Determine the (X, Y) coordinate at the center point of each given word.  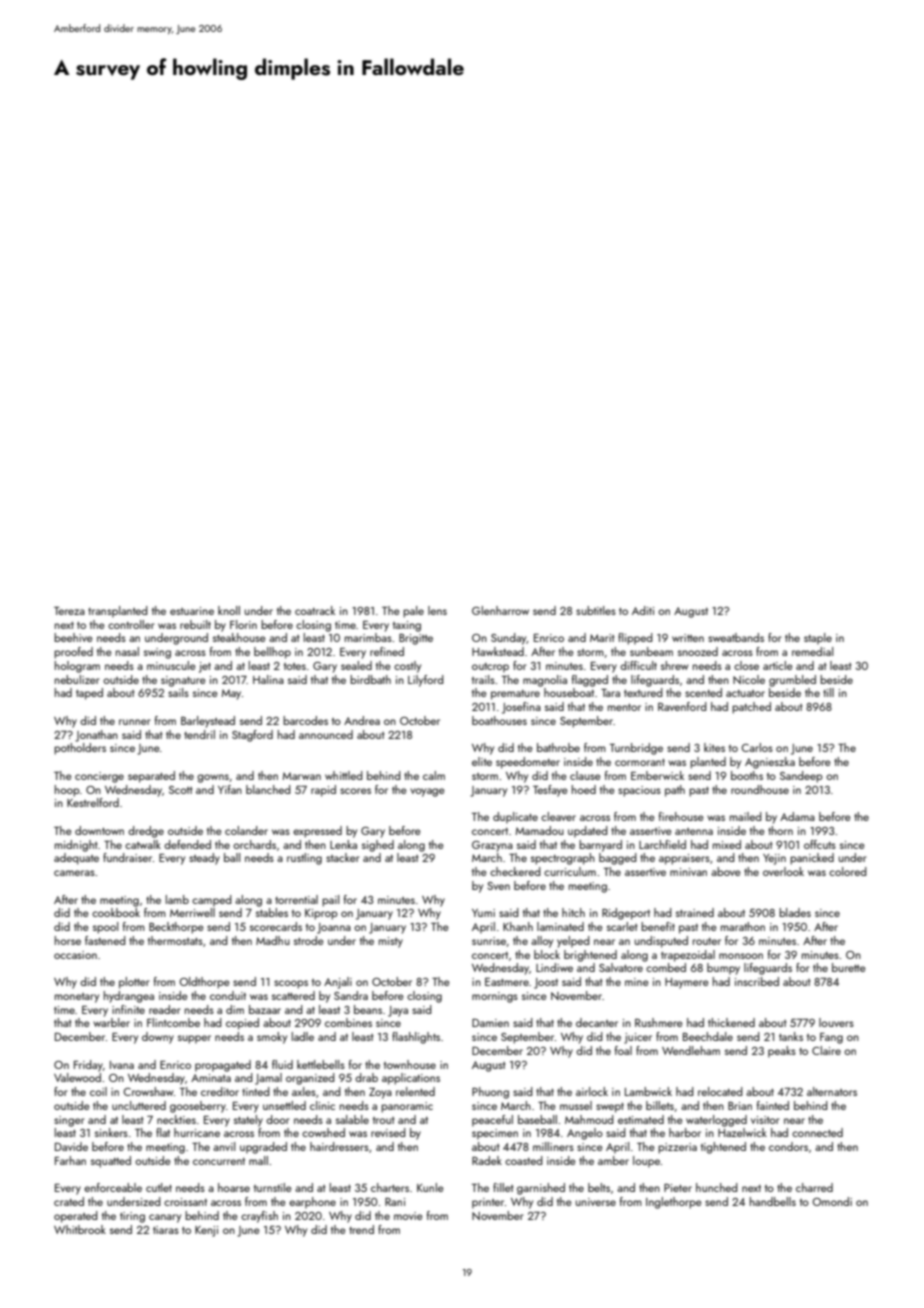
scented (703, 692)
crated (69, 1201)
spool (105, 928)
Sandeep (801, 777)
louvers (836, 1022)
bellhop (272, 653)
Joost (546, 983)
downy (158, 1038)
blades (795, 912)
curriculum (570, 871)
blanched (268, 789)
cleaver (558, 816)
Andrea (362, 720)
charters (390, 1187)
